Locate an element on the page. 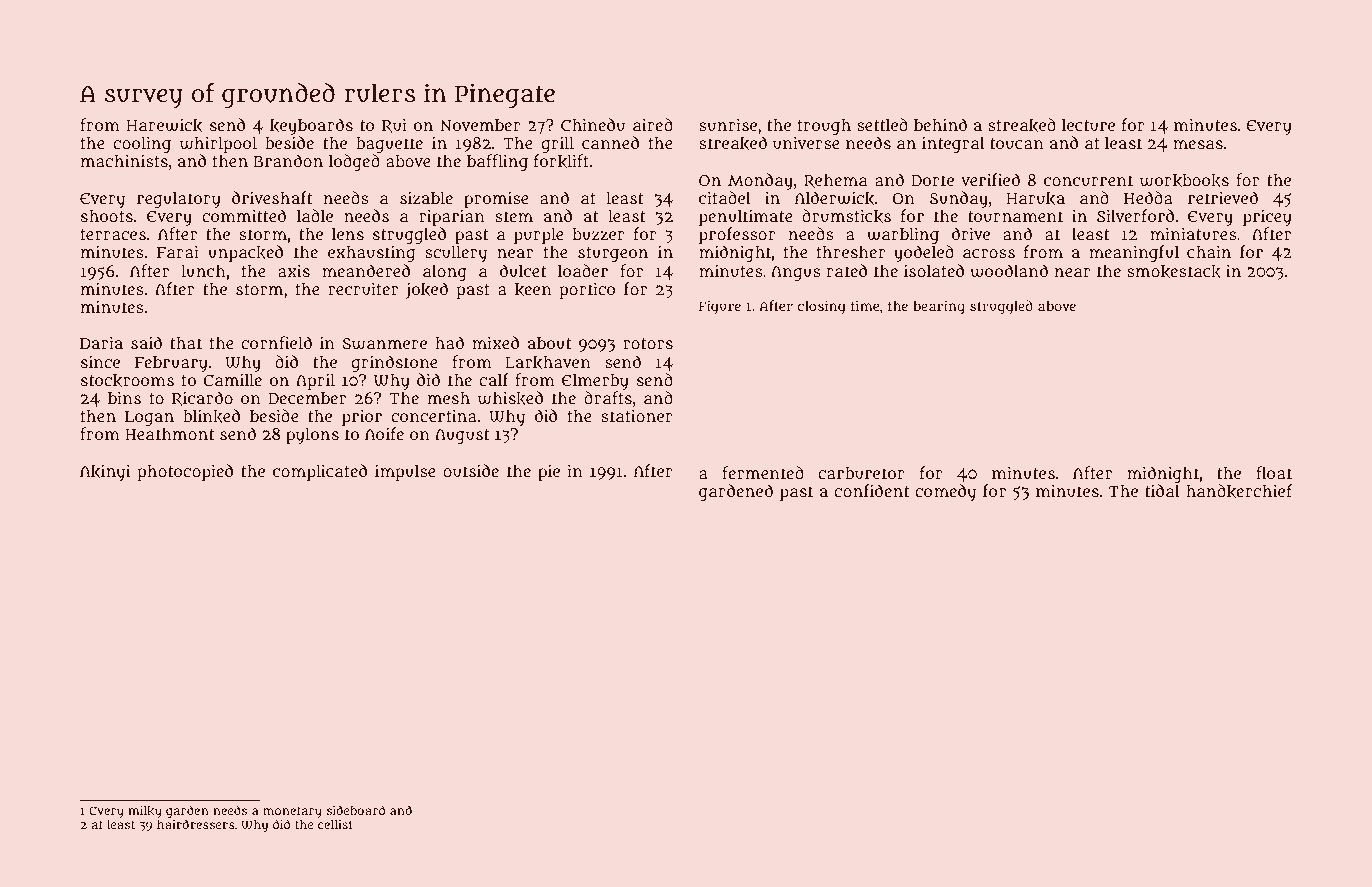 This page has height=887, width=1372. terraces is located at coordinates (113, 234).
